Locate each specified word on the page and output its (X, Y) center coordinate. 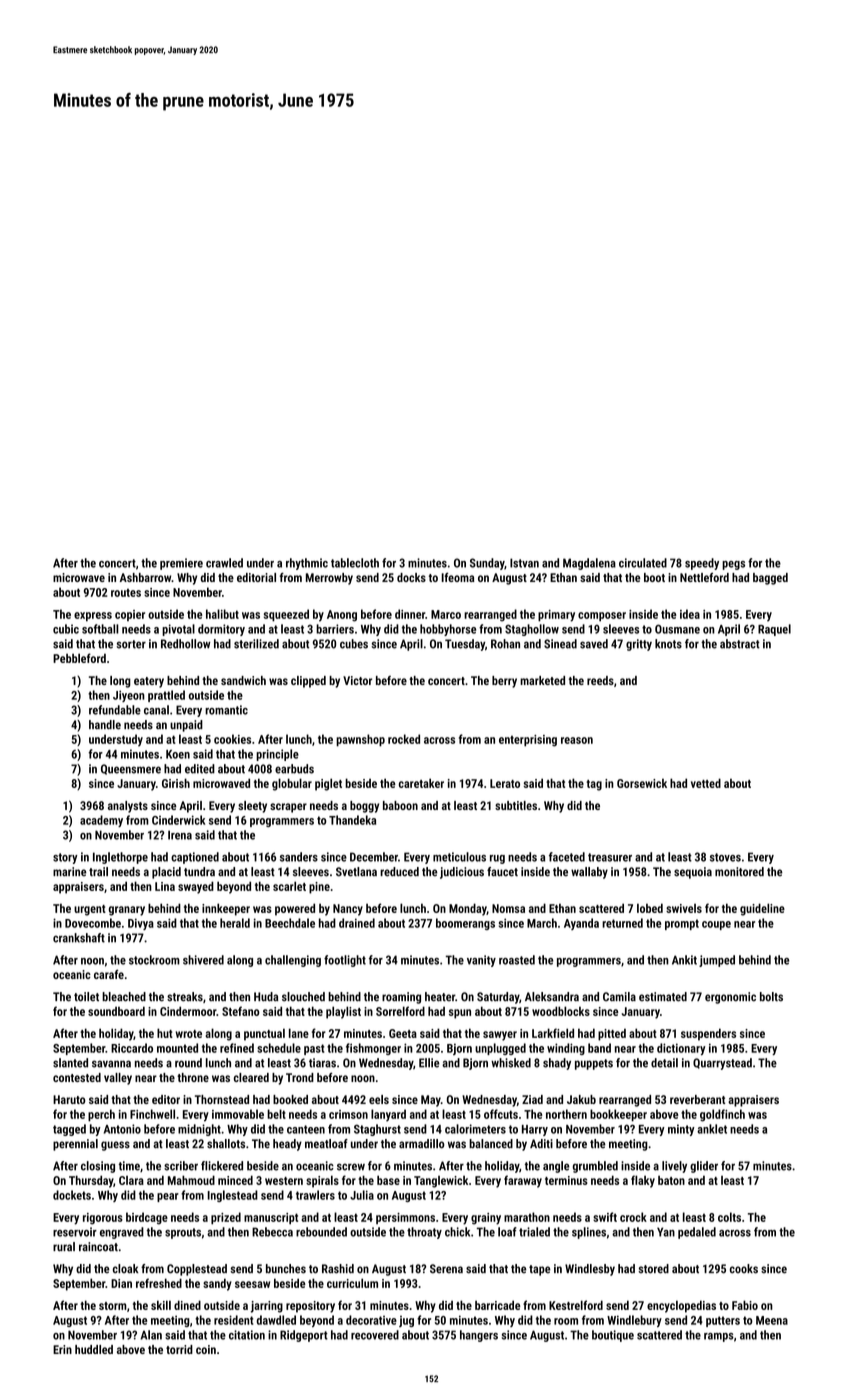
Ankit (684, 960)
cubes (354, 644)
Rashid (338, 1269)
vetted (706, 783)
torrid (179, 1349)
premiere (181, 564)
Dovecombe (93, 923)
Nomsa (508, 908)
